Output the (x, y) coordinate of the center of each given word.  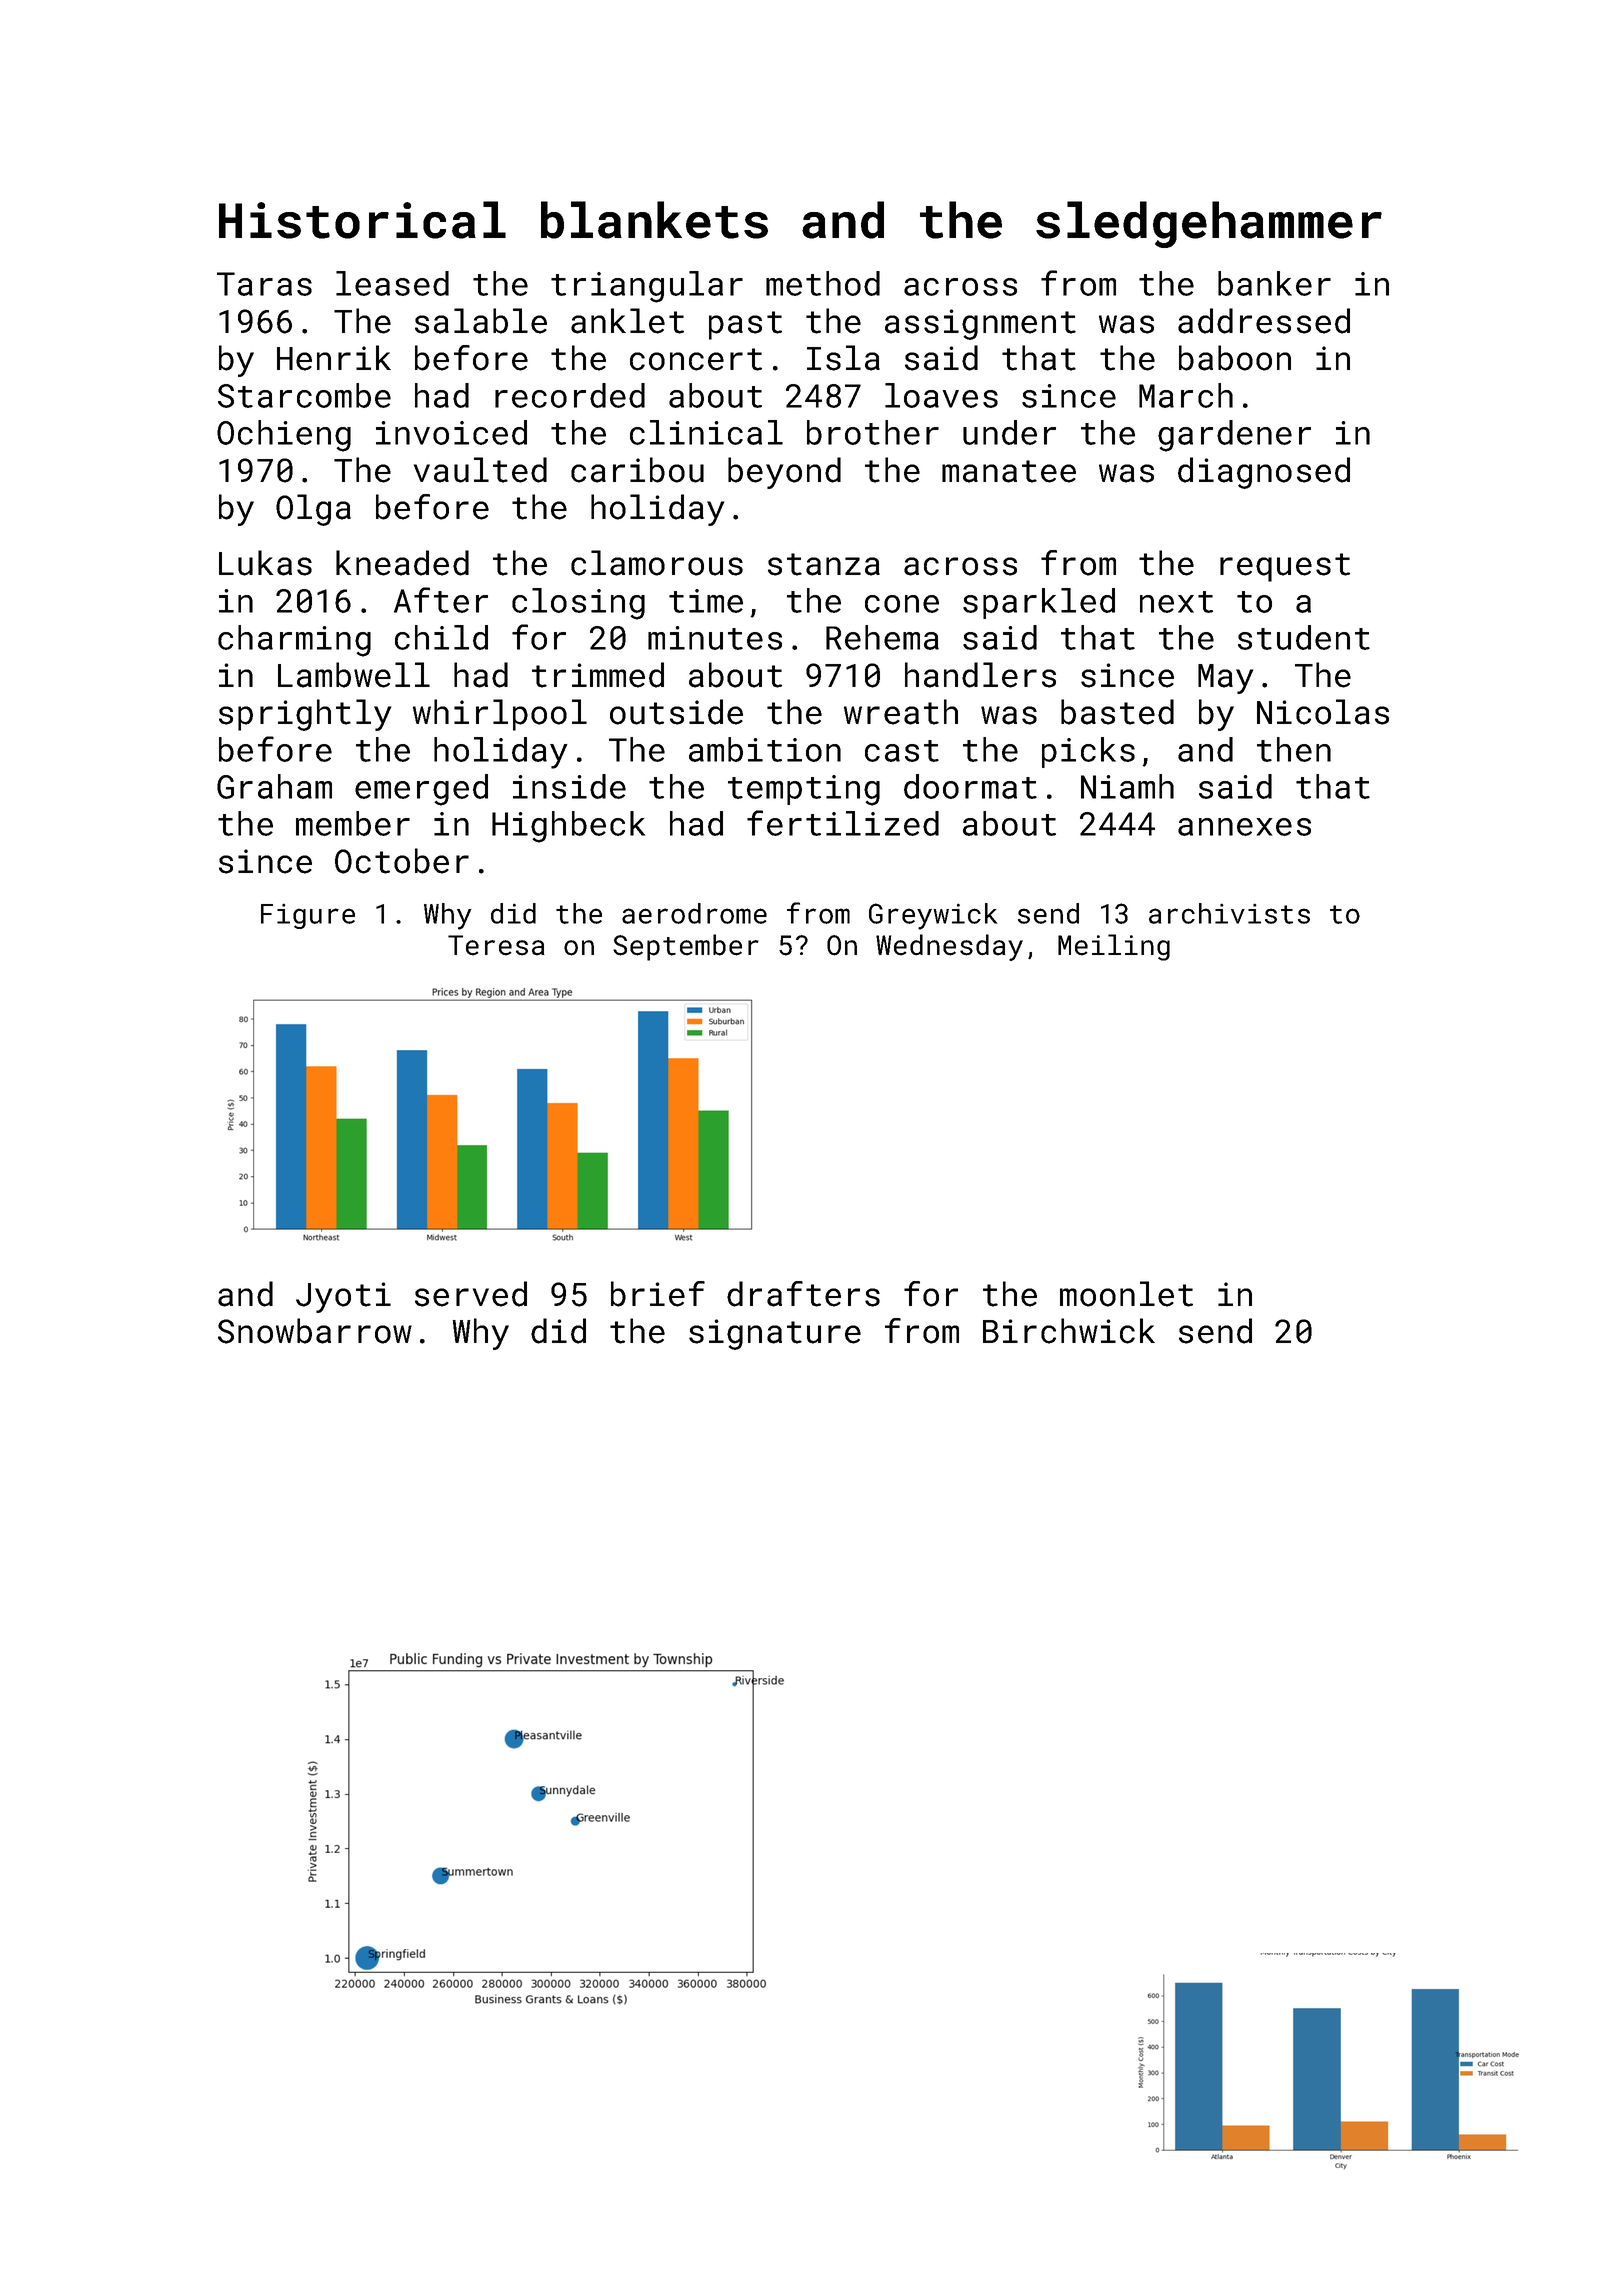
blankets (654, 220)
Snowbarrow (315, 1331)
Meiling (1114, 947)
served (471, 1294)
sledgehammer (1209, 224)
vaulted (480, 470)
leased (392, 283)
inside (569, 786)
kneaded (402, 563)
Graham (274, 786)
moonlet (1126, 1294)
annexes (1244, 827)
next (1176, 602)
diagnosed (1264, 473)
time (706, 601)
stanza (824, 564)
